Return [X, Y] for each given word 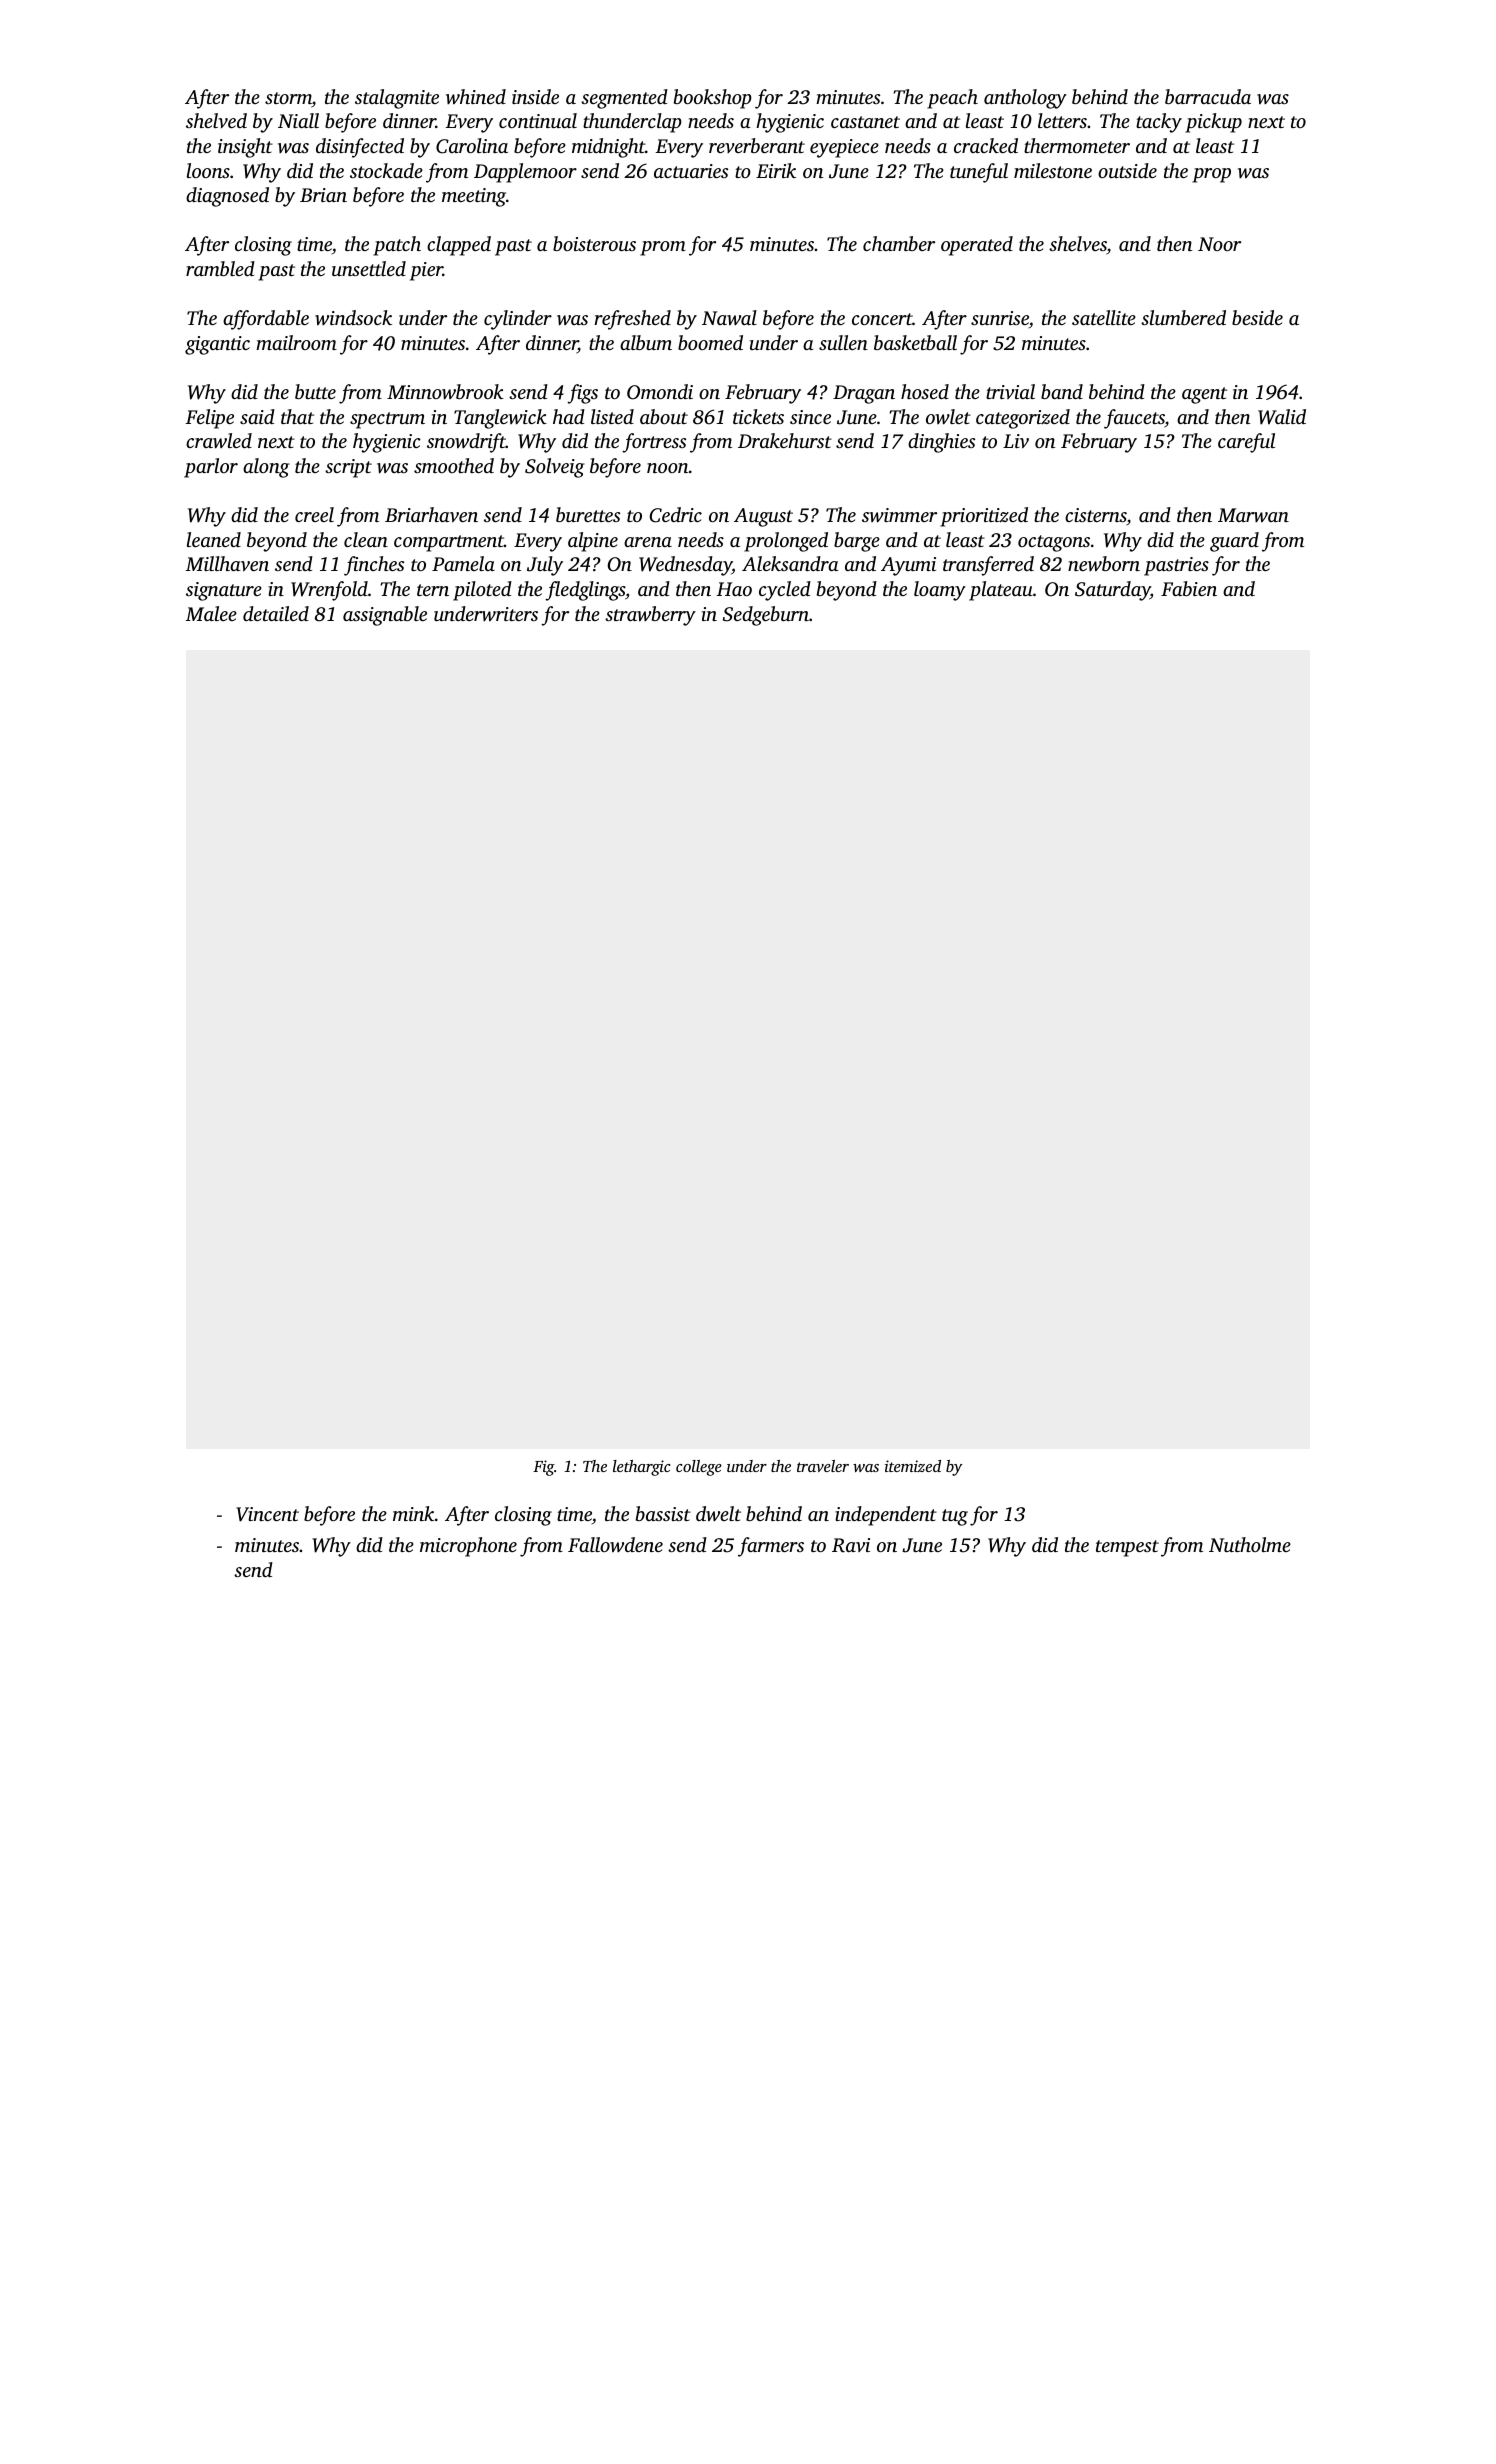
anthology [1025, 99]
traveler [823, 1466]
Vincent [267, 1514]
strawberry [650, 616]
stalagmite [397, 99]
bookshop [713, 99]
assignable [385, 616]
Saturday [1112, 591]
